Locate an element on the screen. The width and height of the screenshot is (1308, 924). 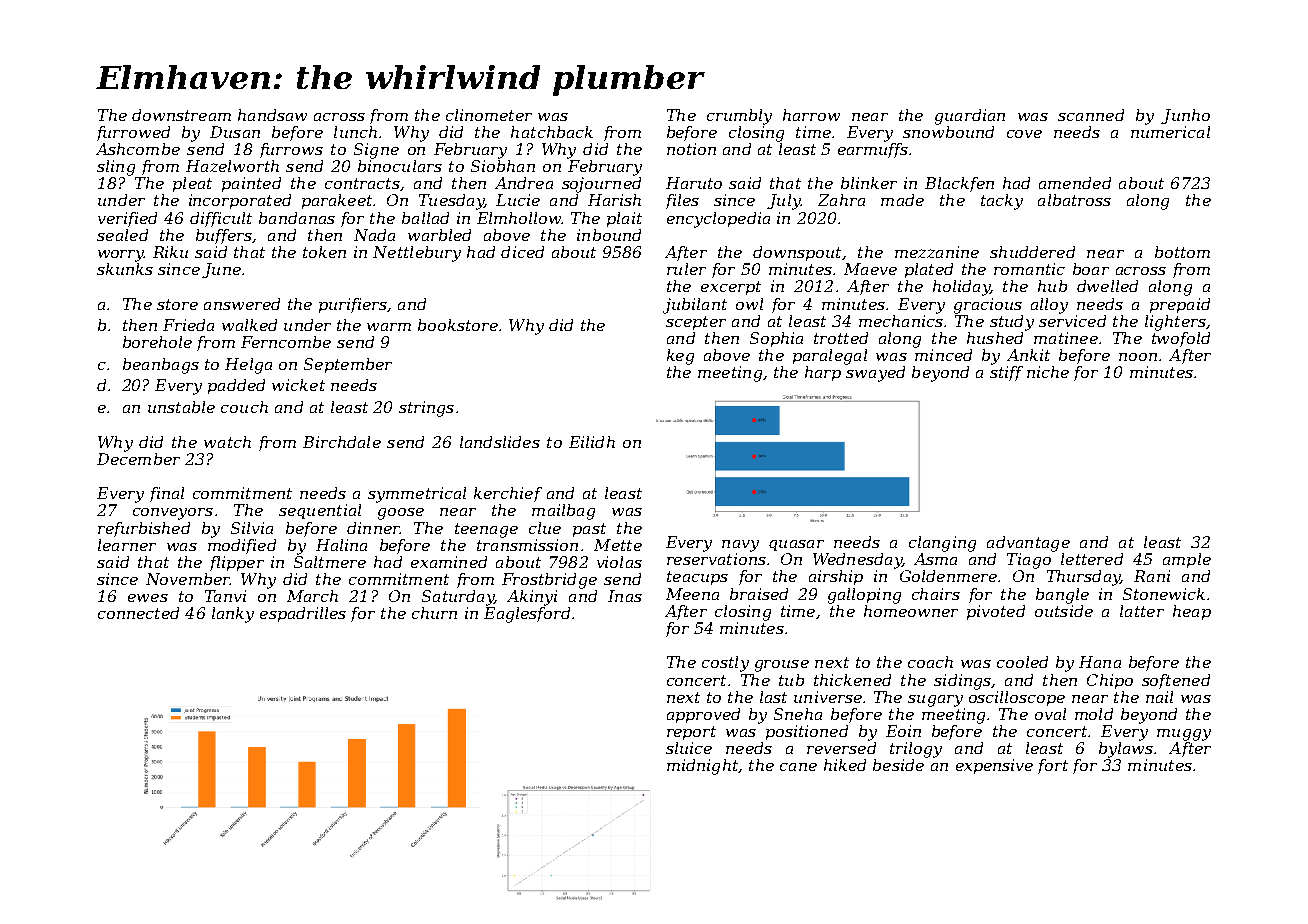
snowbound is located at coordinates (948, 132).
